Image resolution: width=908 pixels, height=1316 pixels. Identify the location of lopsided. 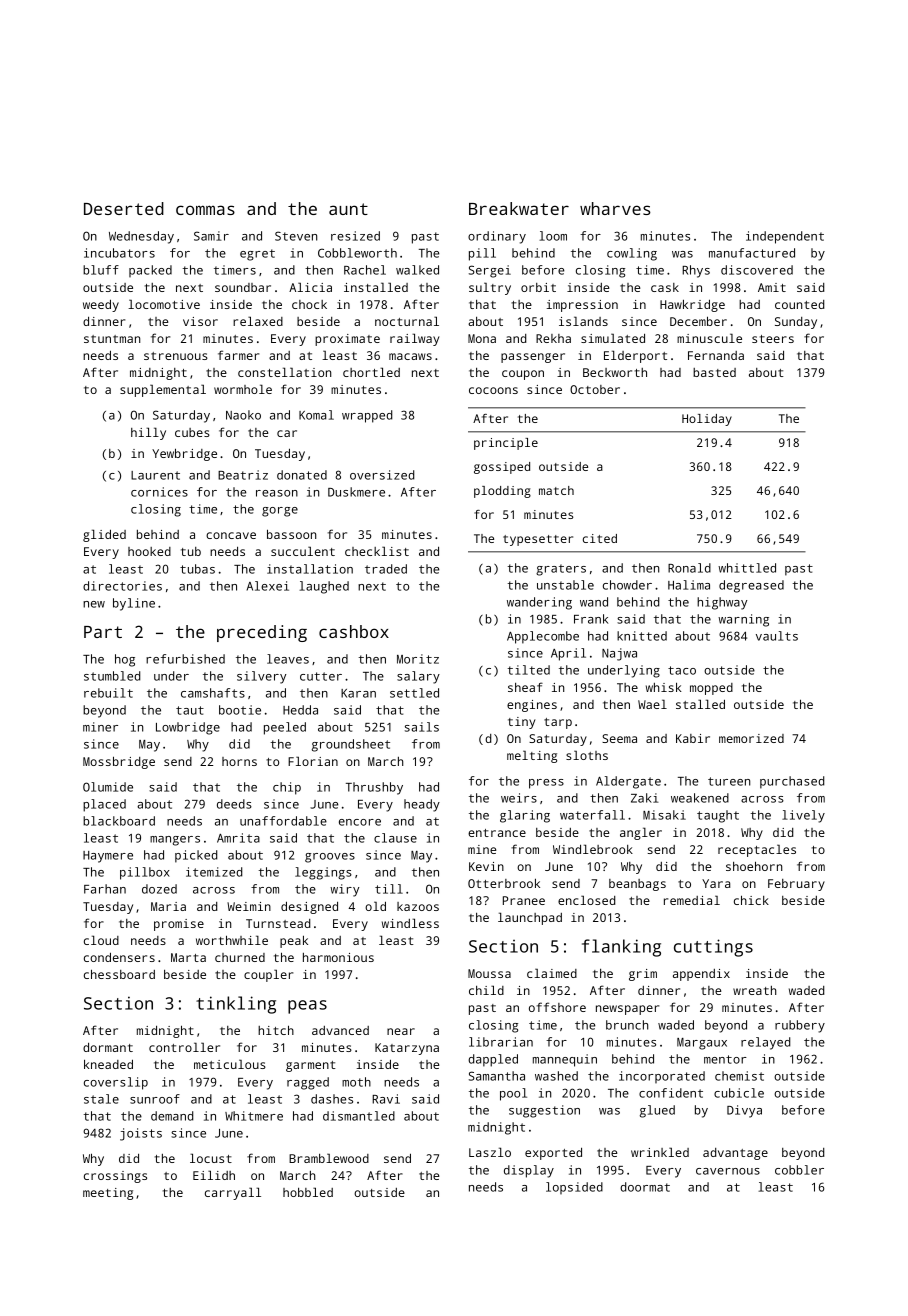
(574, 1188).
